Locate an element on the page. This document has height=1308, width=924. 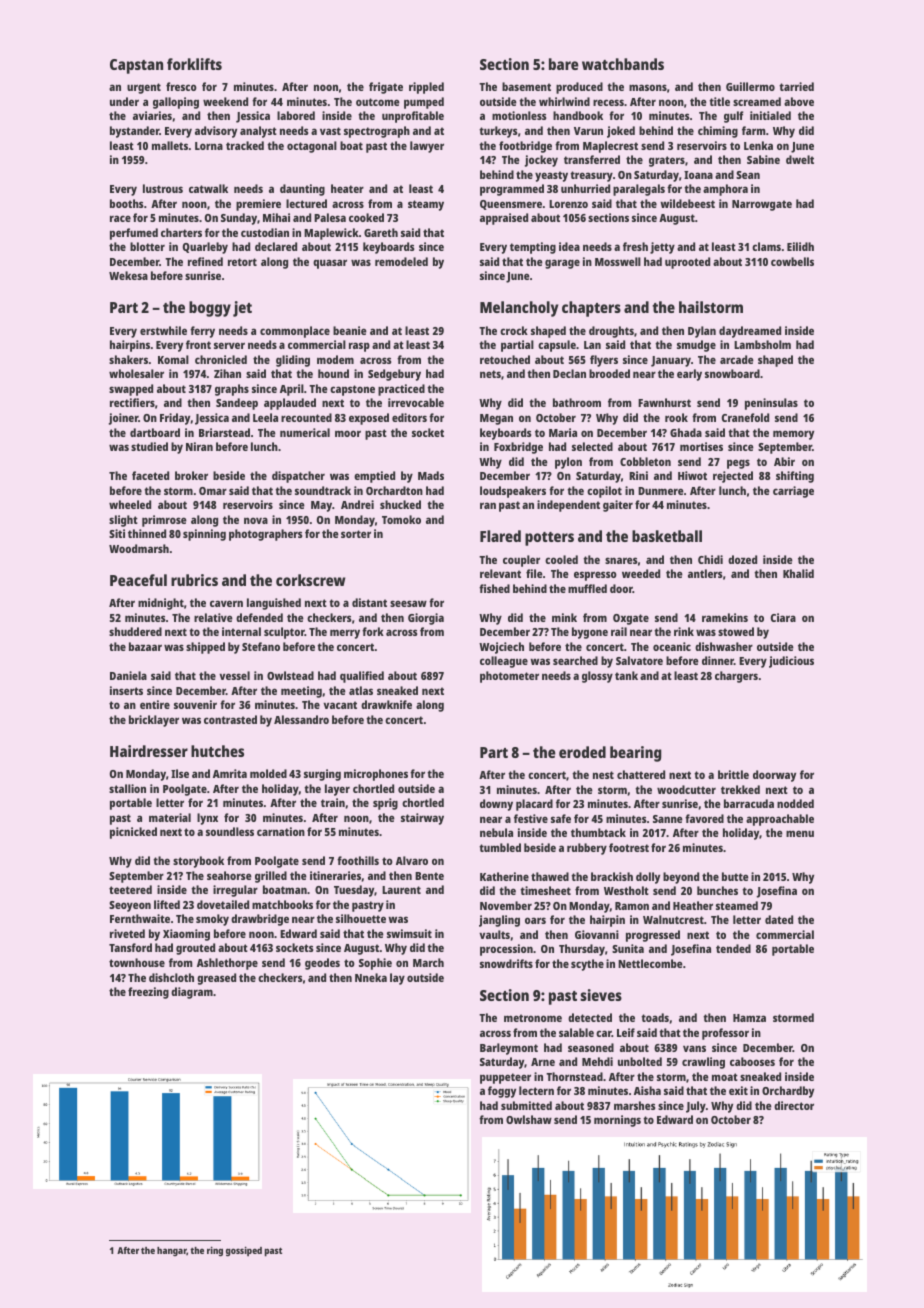
dozed is located at coordinates (742, 559).
